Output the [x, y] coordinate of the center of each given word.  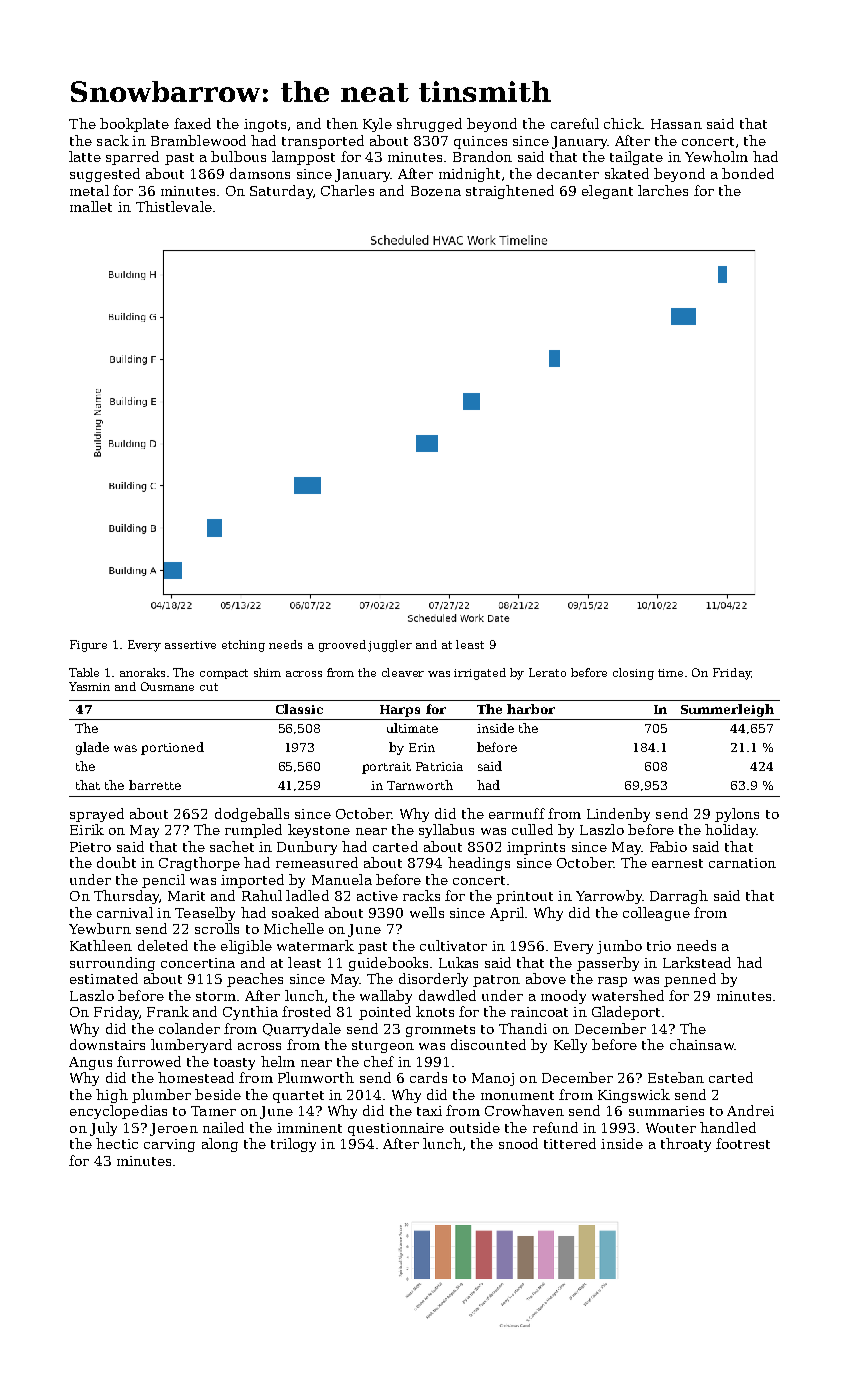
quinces [480, 142]
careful [575, 123]
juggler [390, 646]
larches [663, 190]
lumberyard [191, 1046]
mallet [91, 206]
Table [84, 672]
